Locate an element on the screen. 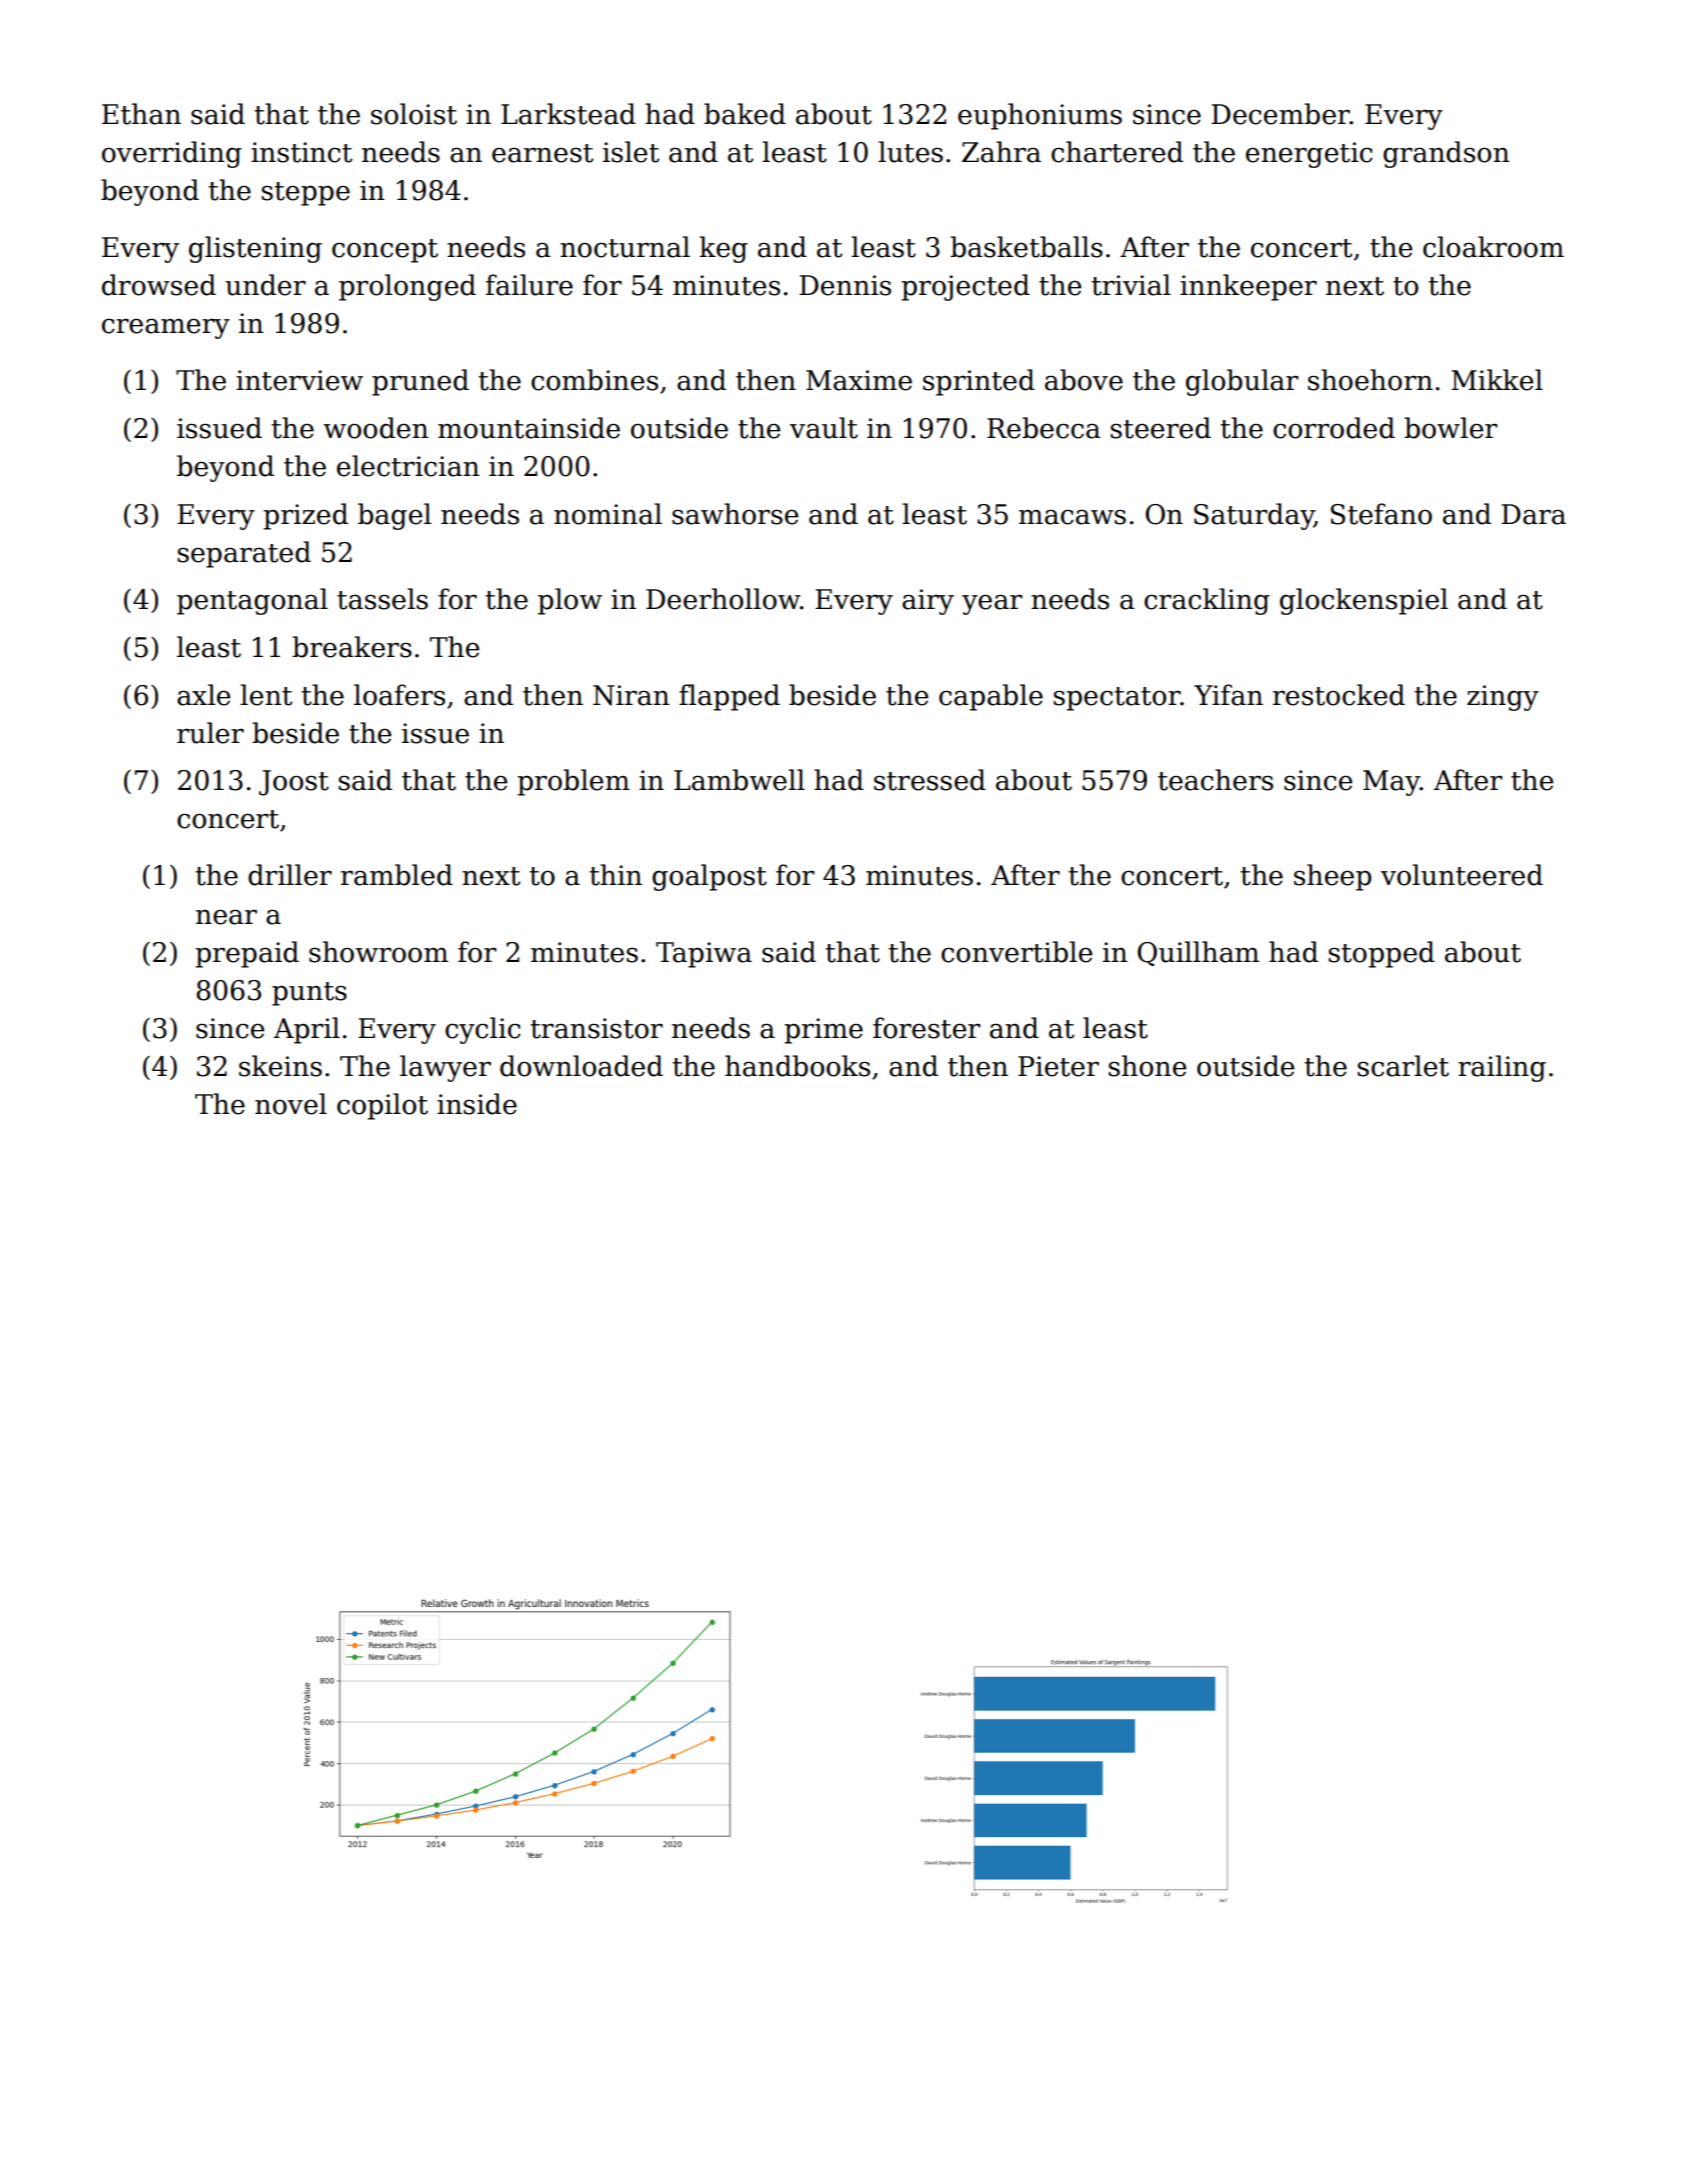  copilot is located at coordinates (382, 1106).
